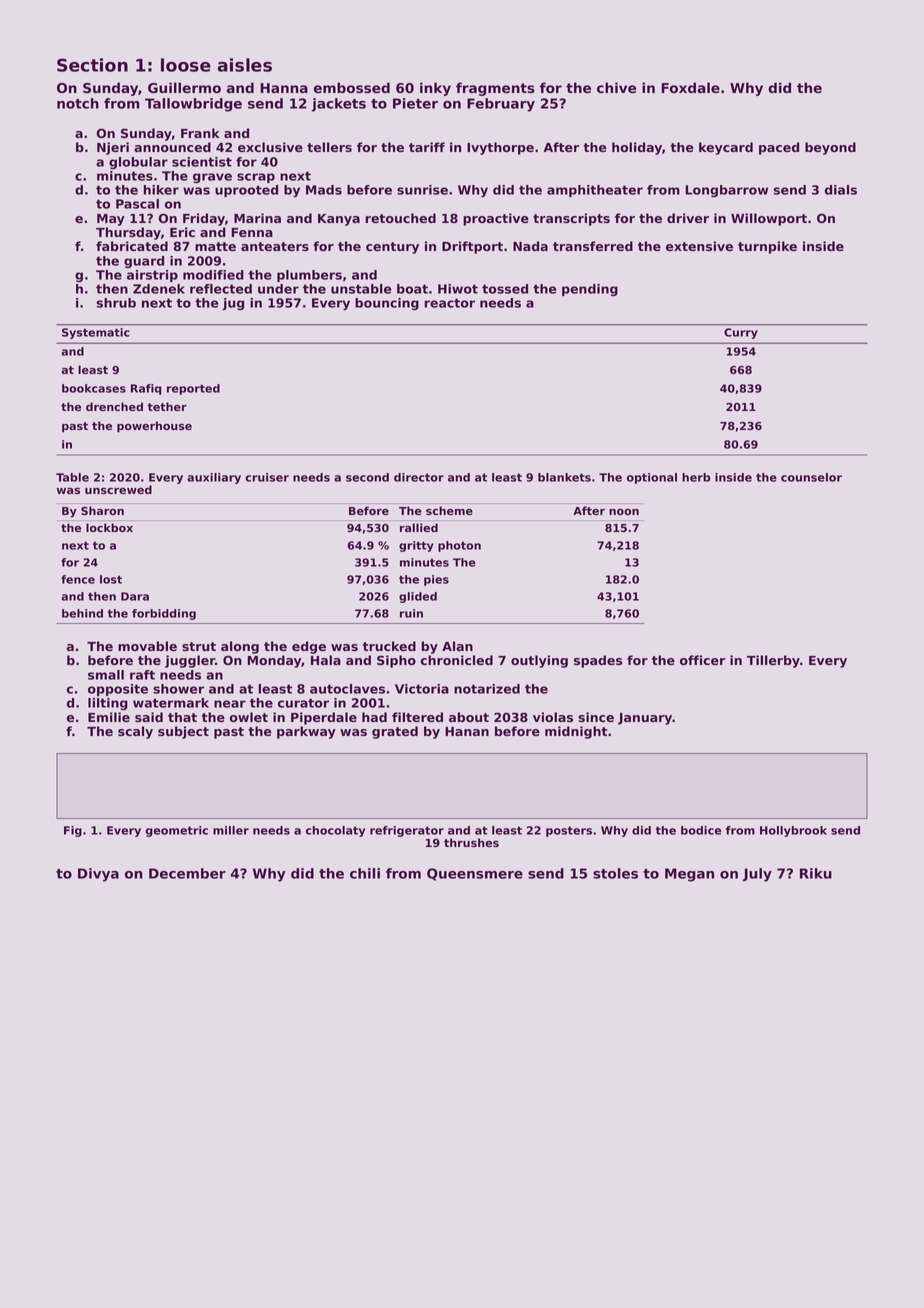  Describe the element at coordinates (94, 388) in the document. I see `bookcases` at that location.
